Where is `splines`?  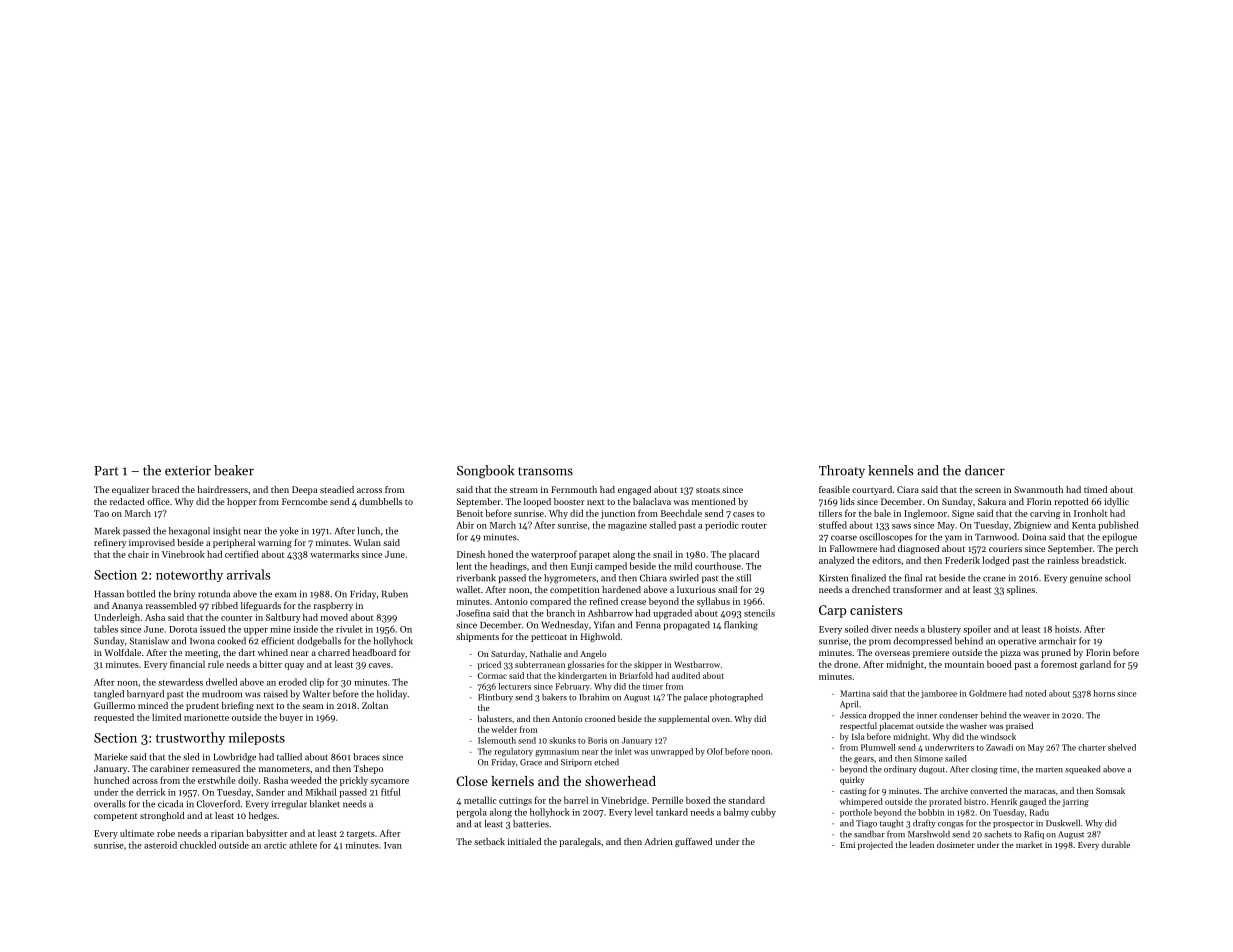
splines is located at coordinates (1021, 590).
